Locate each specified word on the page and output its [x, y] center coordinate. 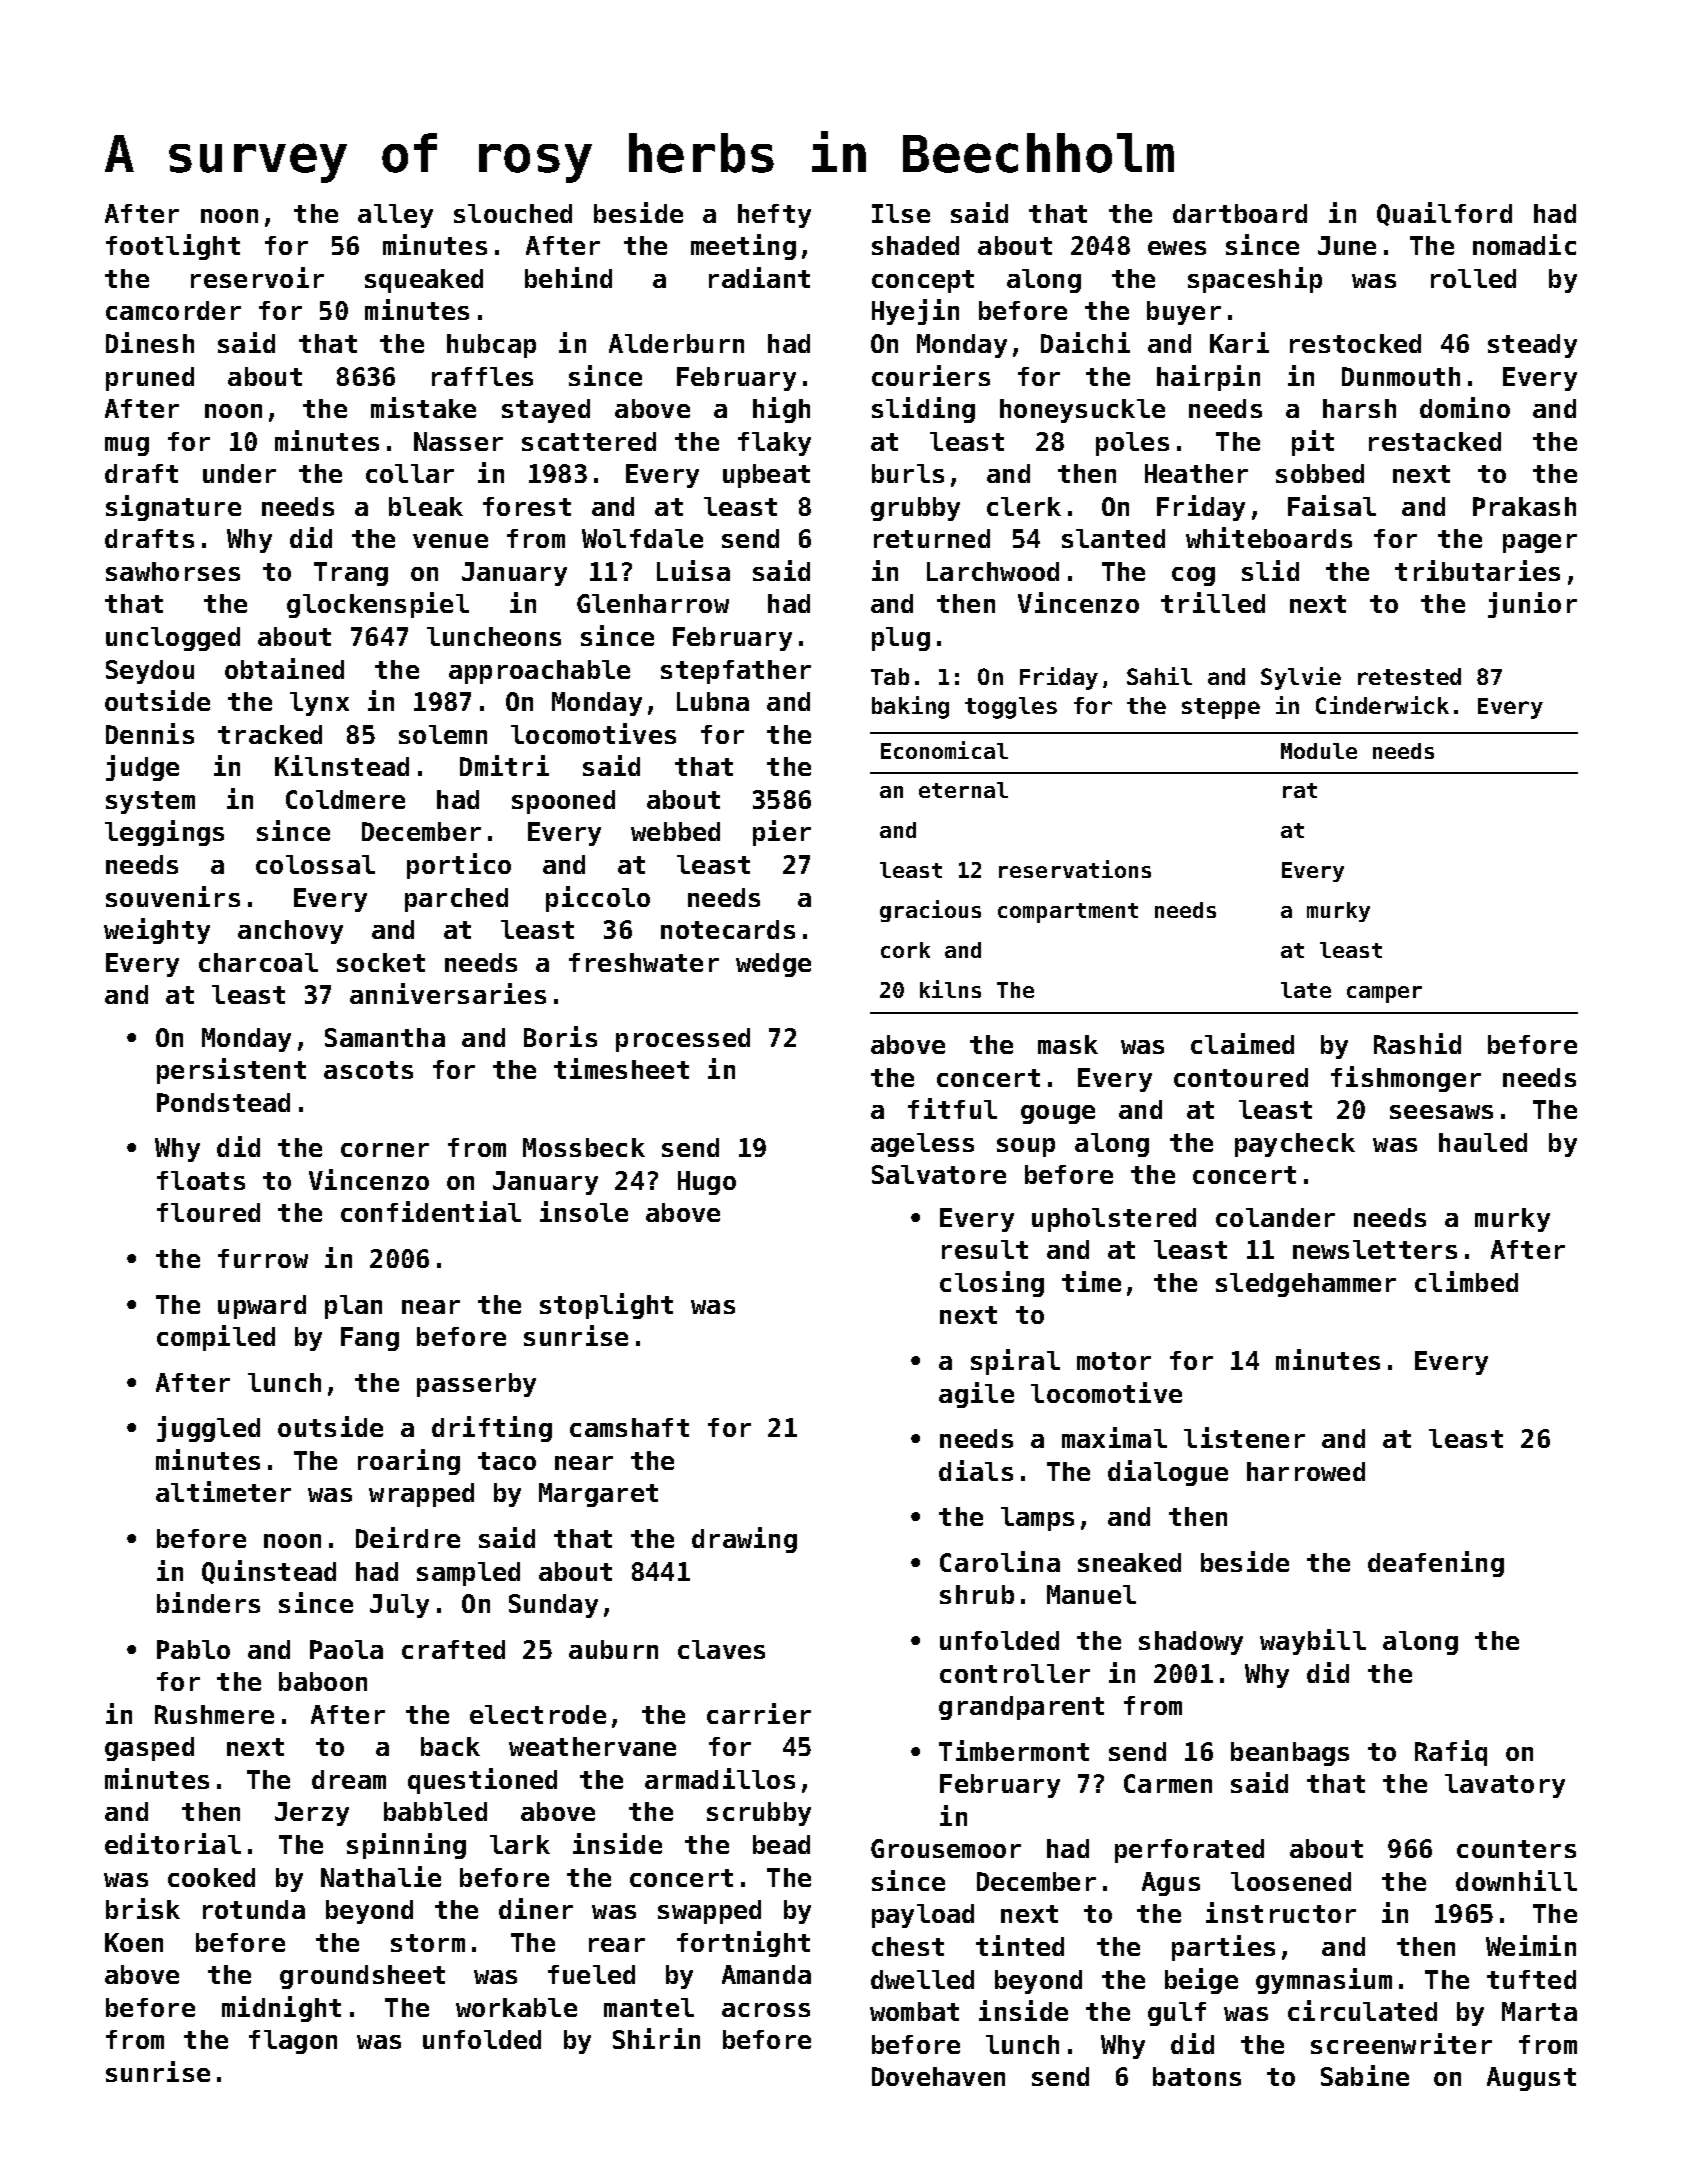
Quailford [1444, 214]
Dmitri [504, 765]
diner [536, 1908]
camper [1384, 994]
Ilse [901, 213]
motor [1114, 1361]
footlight [173, 247]
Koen [134, 1942]
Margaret [598, 1495]
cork [905, 950]
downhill [1516, 1880]
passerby [476, 1385]
